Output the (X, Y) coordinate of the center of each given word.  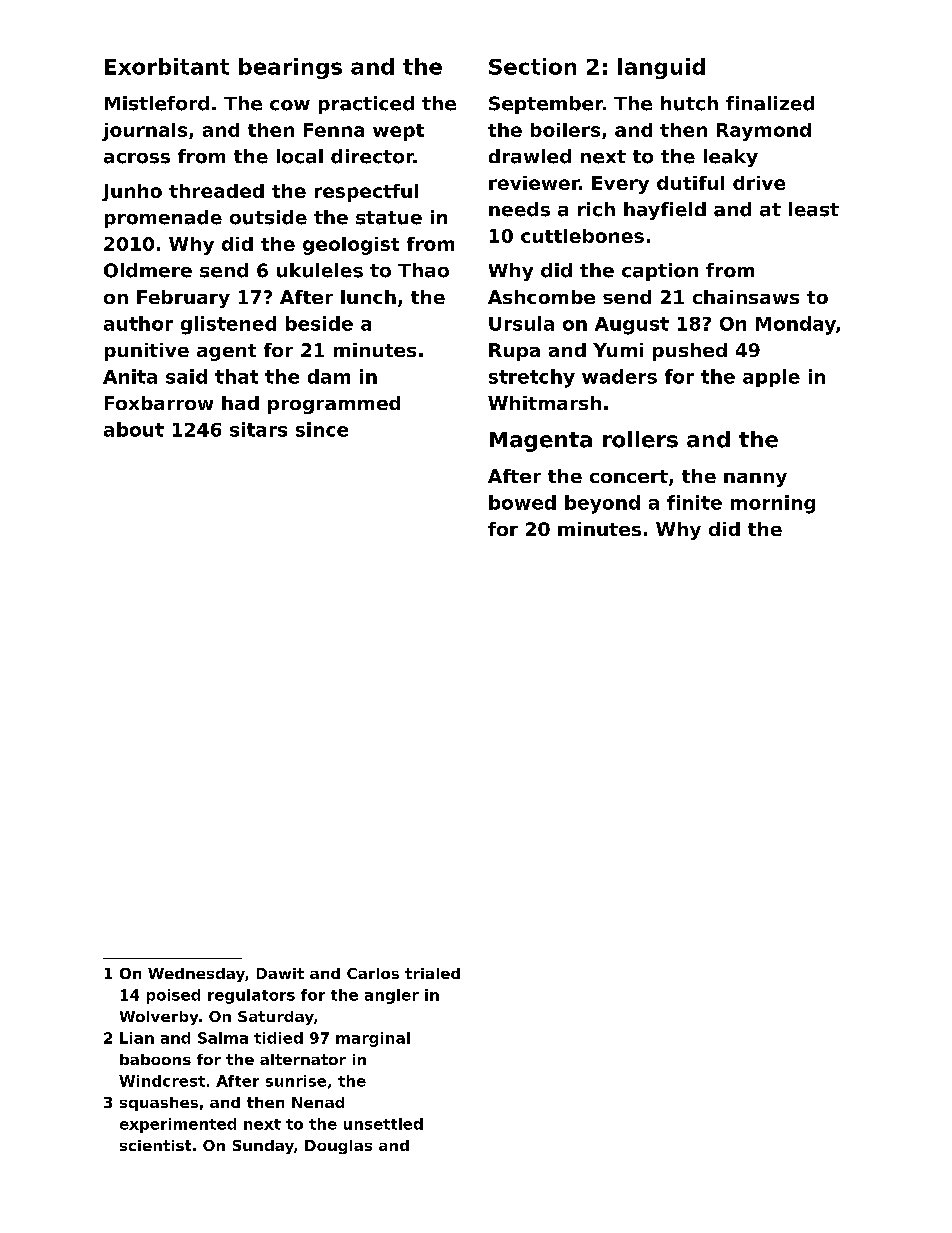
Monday (796, 325)
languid (661, 68)
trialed (432, 973)
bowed (522, 502)
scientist (155, 1145)
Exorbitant (167, 66)
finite (694, 502)
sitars (258, 429)
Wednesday (196, 975)
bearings (290, 68)
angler (392, 996)
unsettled (383, 1124)
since (322, 429)
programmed (334, 405)
